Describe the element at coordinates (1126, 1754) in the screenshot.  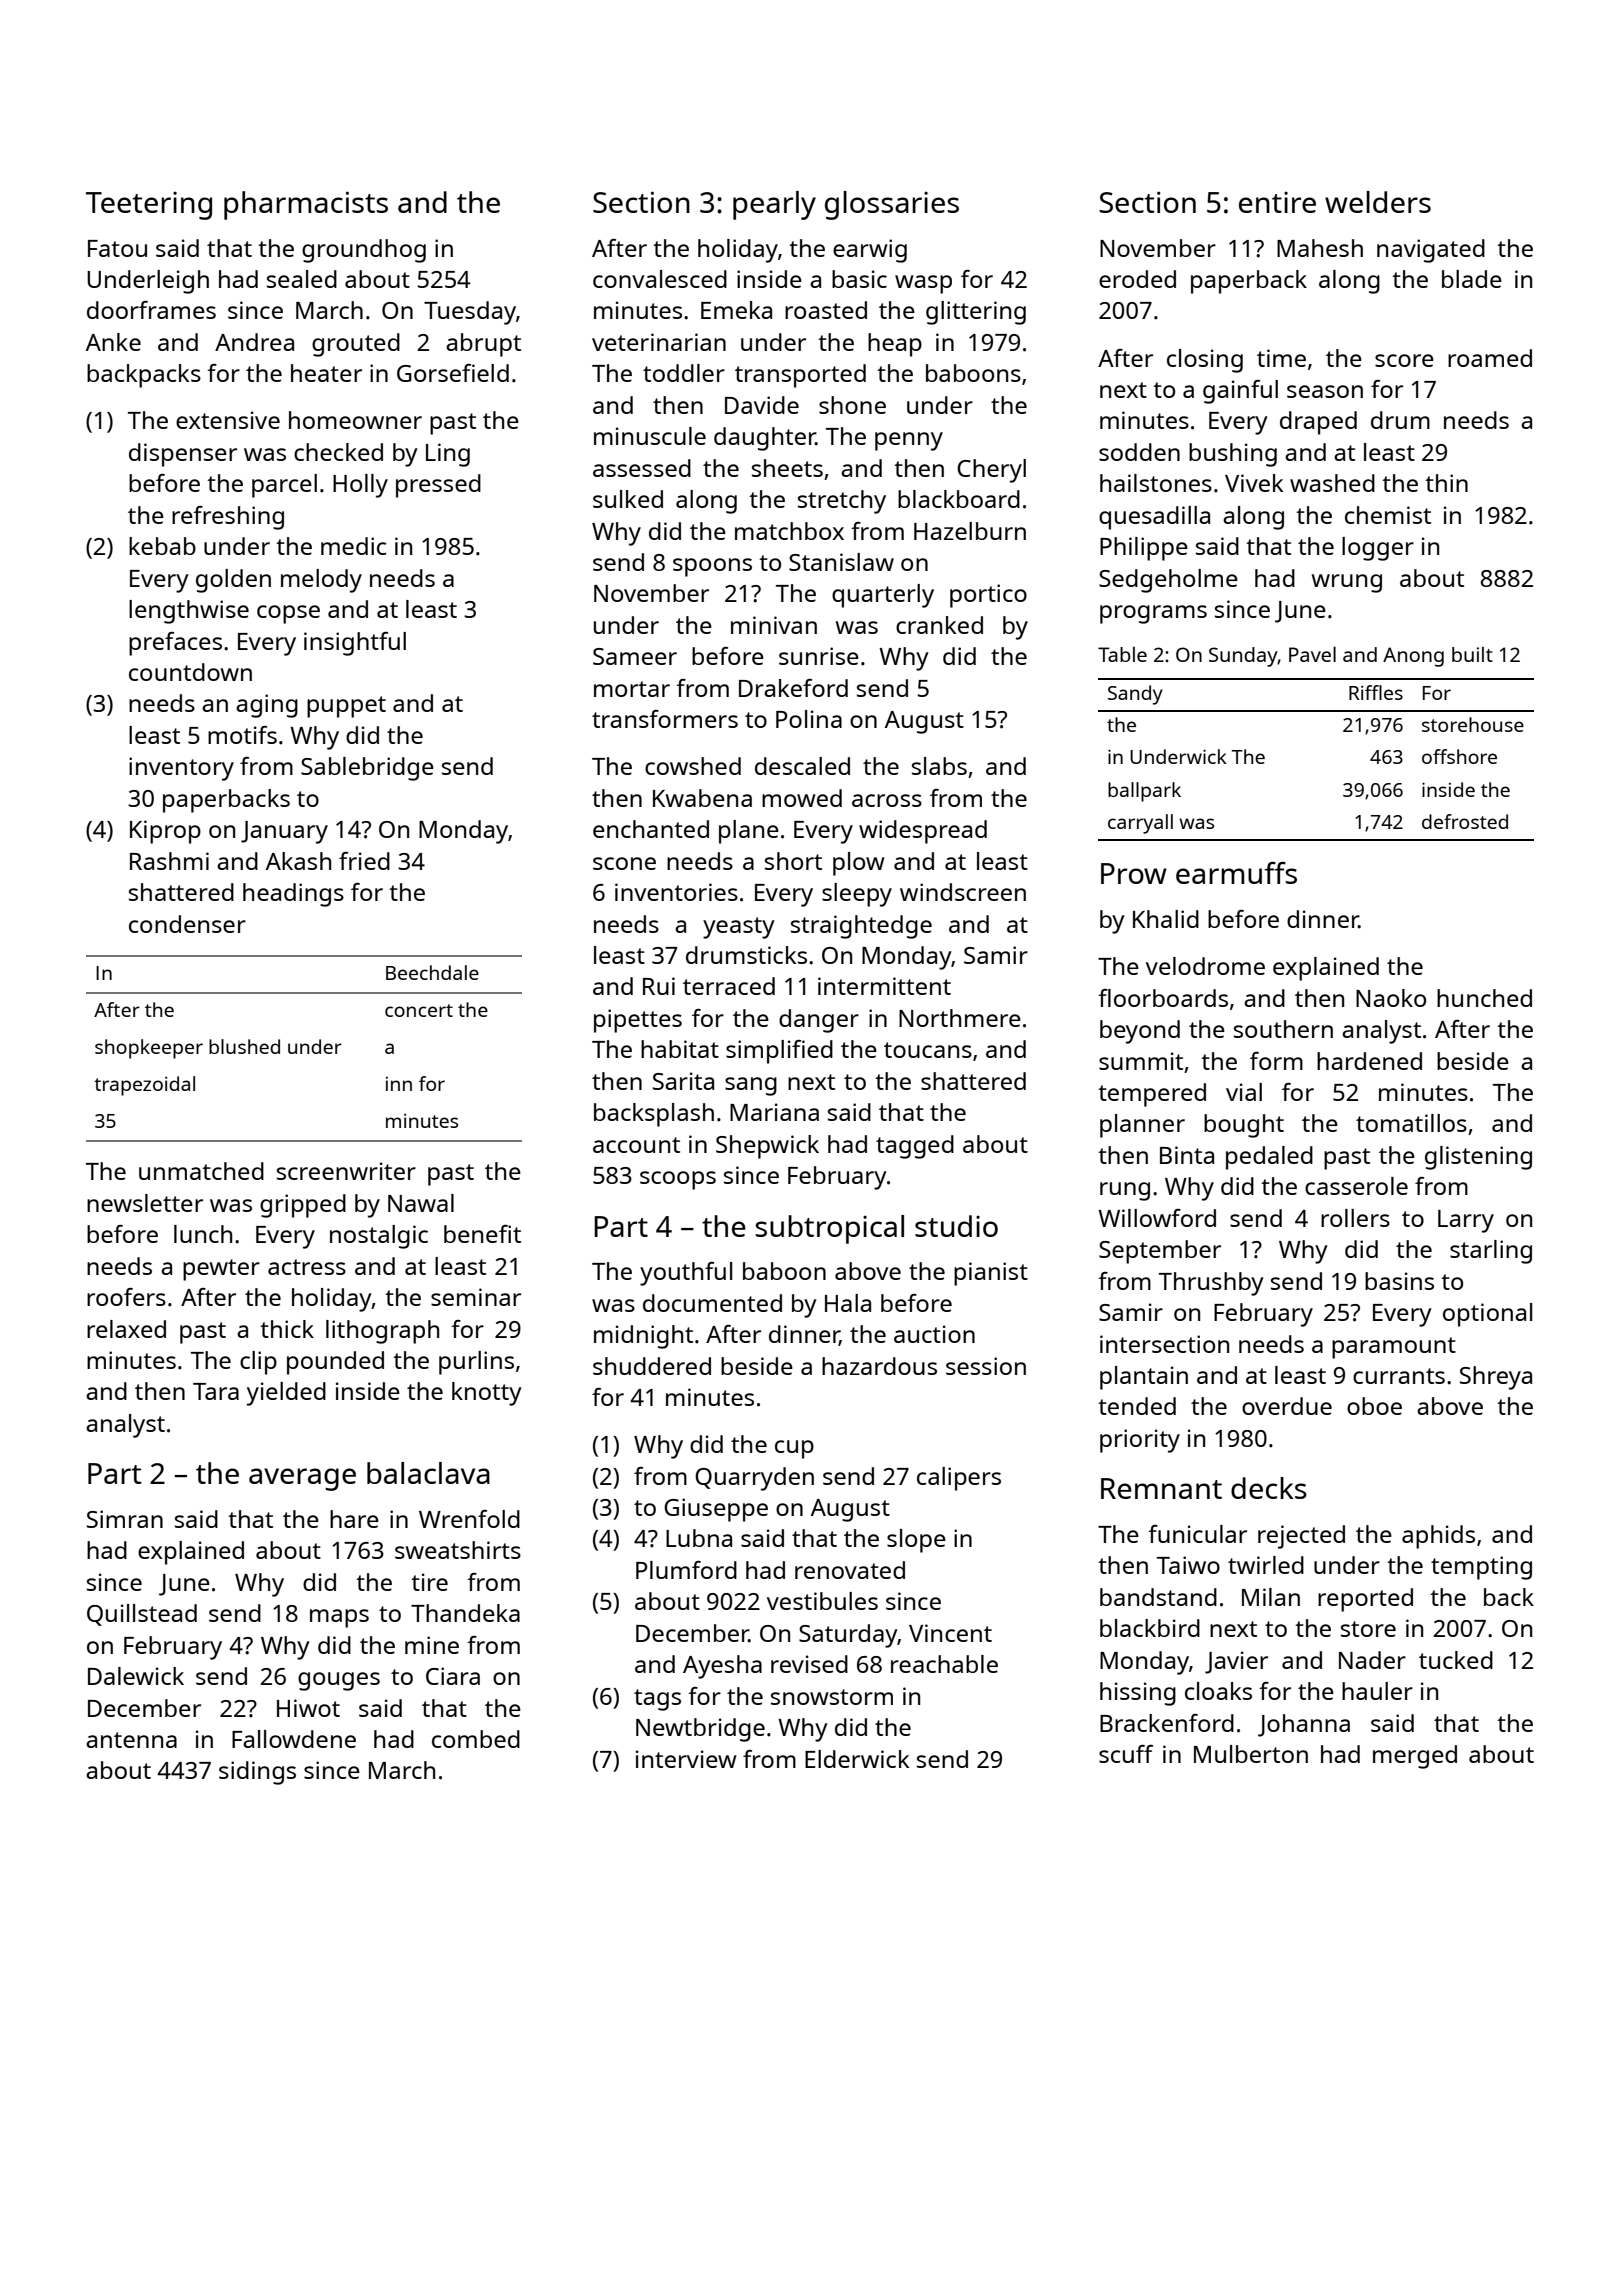
I see `scuff` at that location.
